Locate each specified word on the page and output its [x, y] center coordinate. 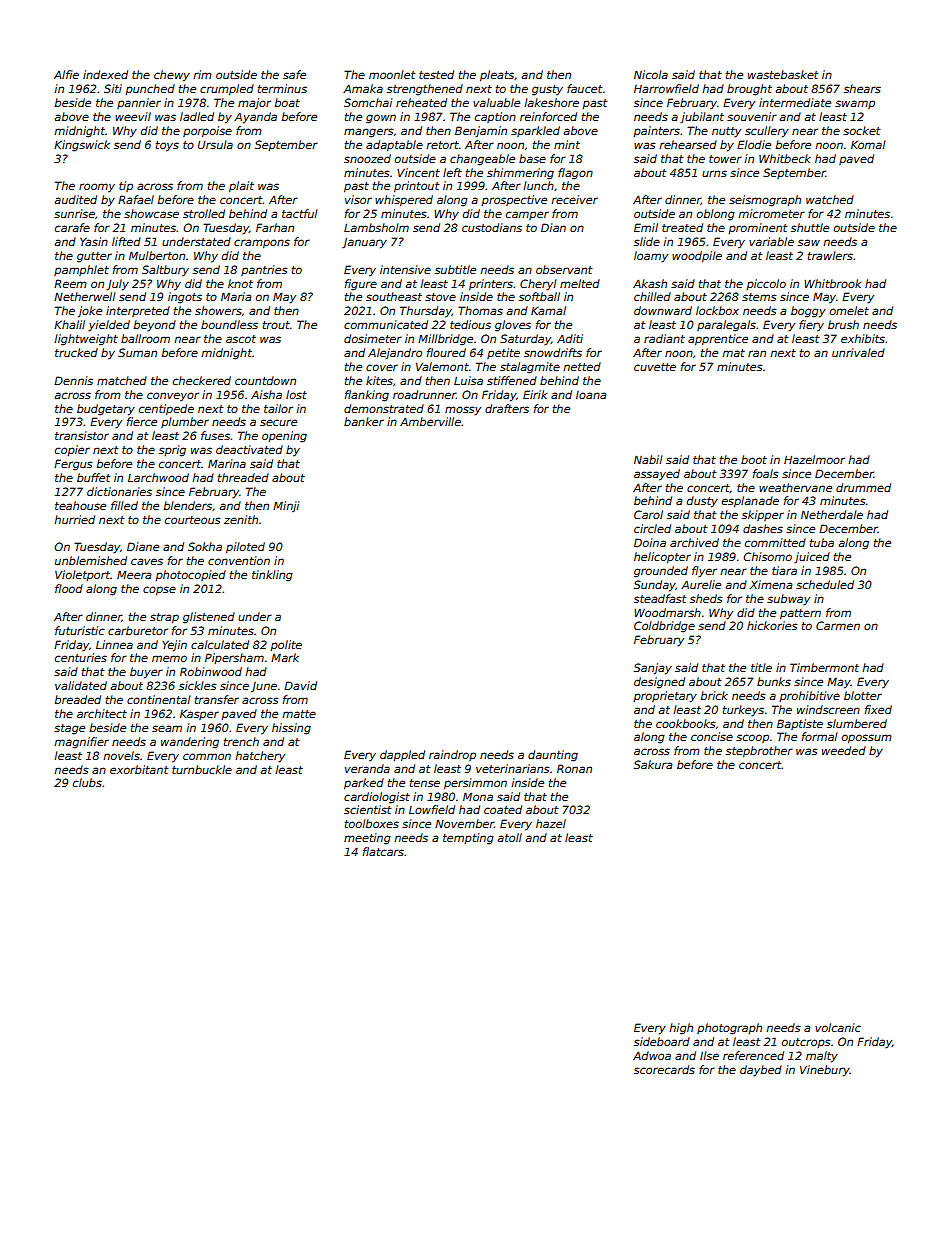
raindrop [452, 755]
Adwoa [652, 1055]
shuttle [810, 227]
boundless [229, 324]
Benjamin [481, 131]
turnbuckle [202, 769]
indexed [105, 74]
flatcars [383, 851]
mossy [463, 411]
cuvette [655, 367]
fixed [878, 709]
